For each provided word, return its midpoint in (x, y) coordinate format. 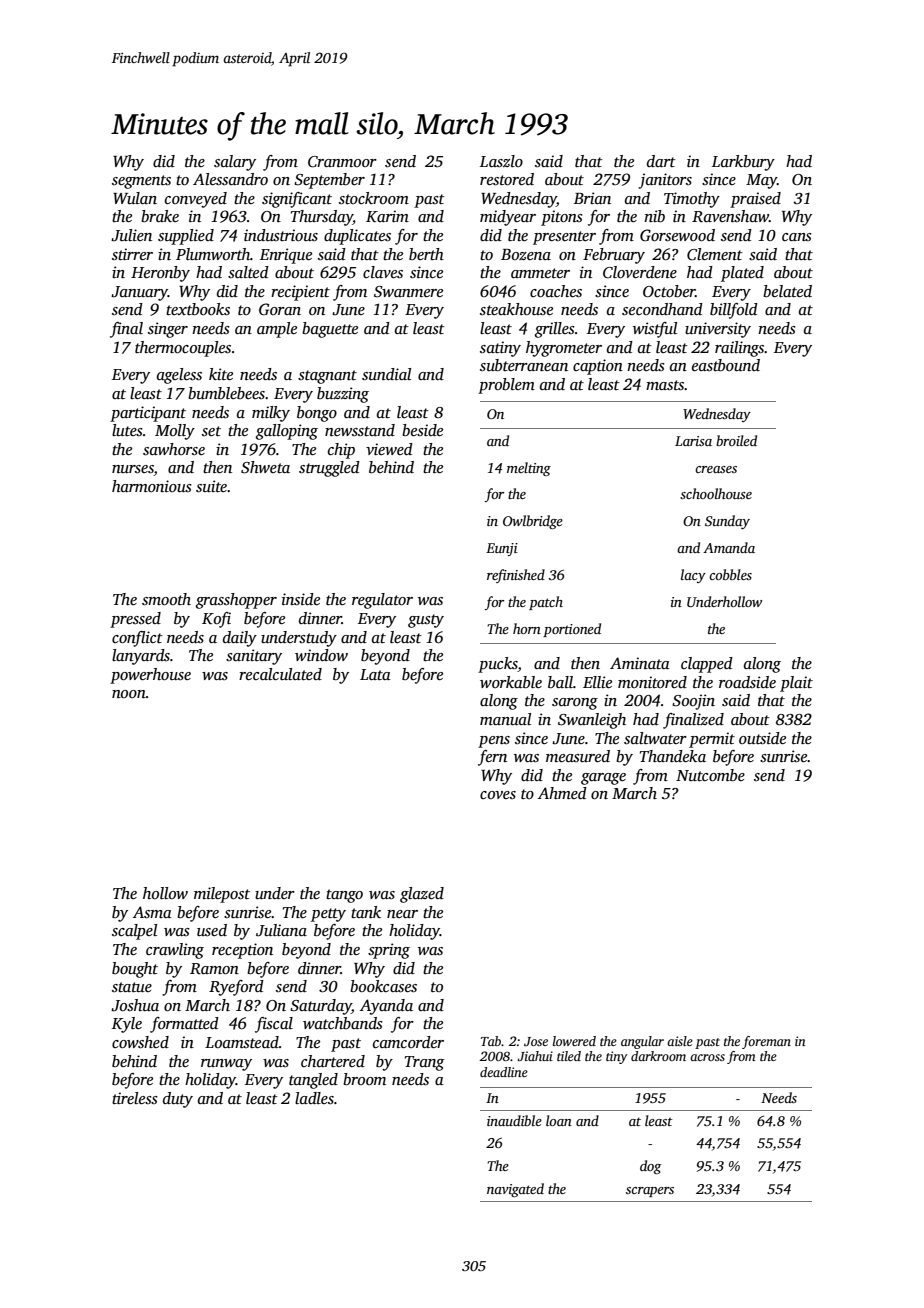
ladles (314, 1098)
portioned (572, 630)
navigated (515, 1190)
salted (248, 272)
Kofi (216, 620)
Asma (152, 912)
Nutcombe (710, 775)
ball (560, 682)
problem (506, 386)
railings (739, 349)
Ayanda (386, 1007)
